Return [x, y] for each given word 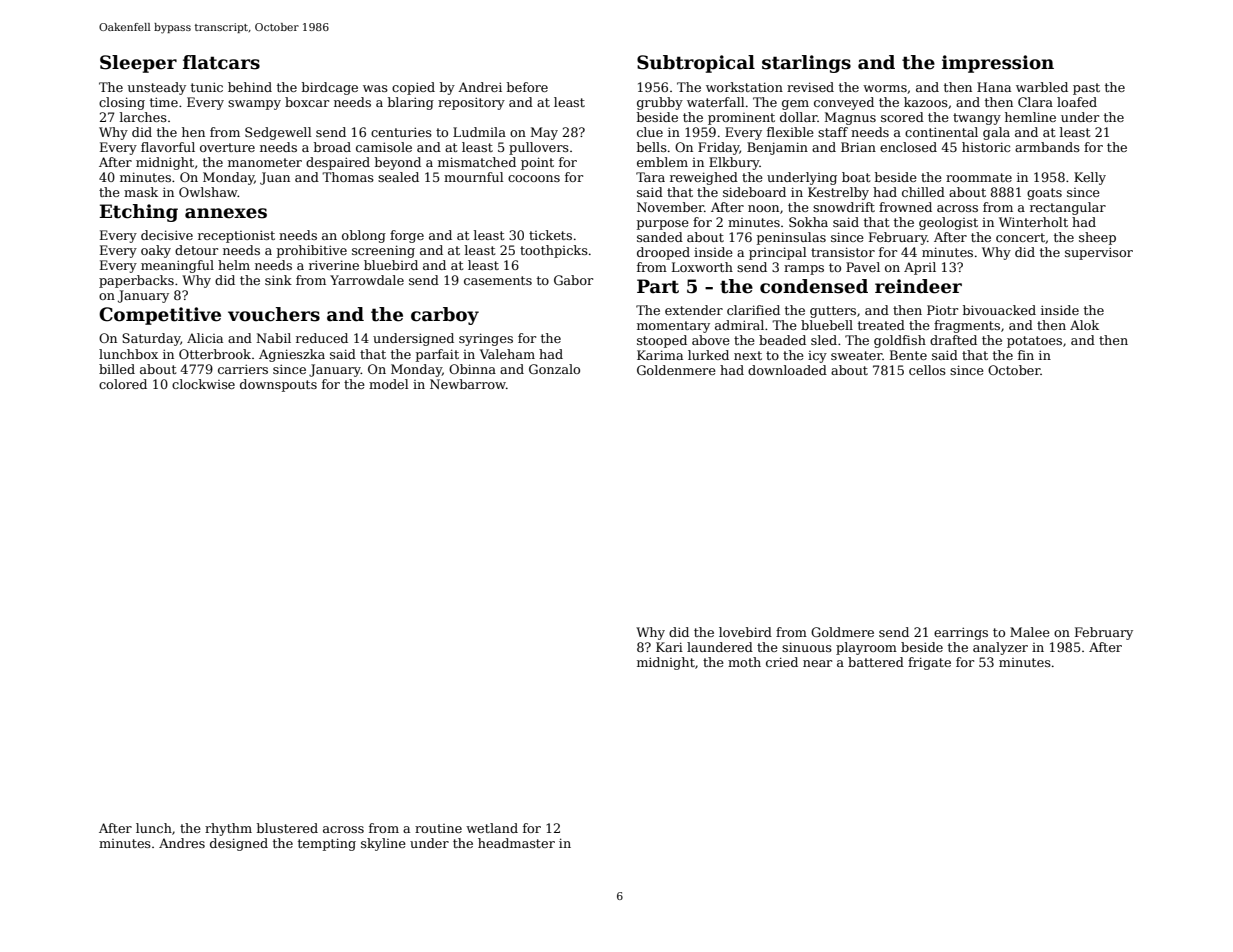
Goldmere [842, 632]
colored [123, 384]
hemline [1030, 117]
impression [998, 64]
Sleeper [138, 64]
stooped [662, 341]
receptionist [236, 236]
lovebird [745, 632]
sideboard [754, 192]
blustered [287, 828]
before [527, 87]
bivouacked [999, 310]
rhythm [228, 829]
